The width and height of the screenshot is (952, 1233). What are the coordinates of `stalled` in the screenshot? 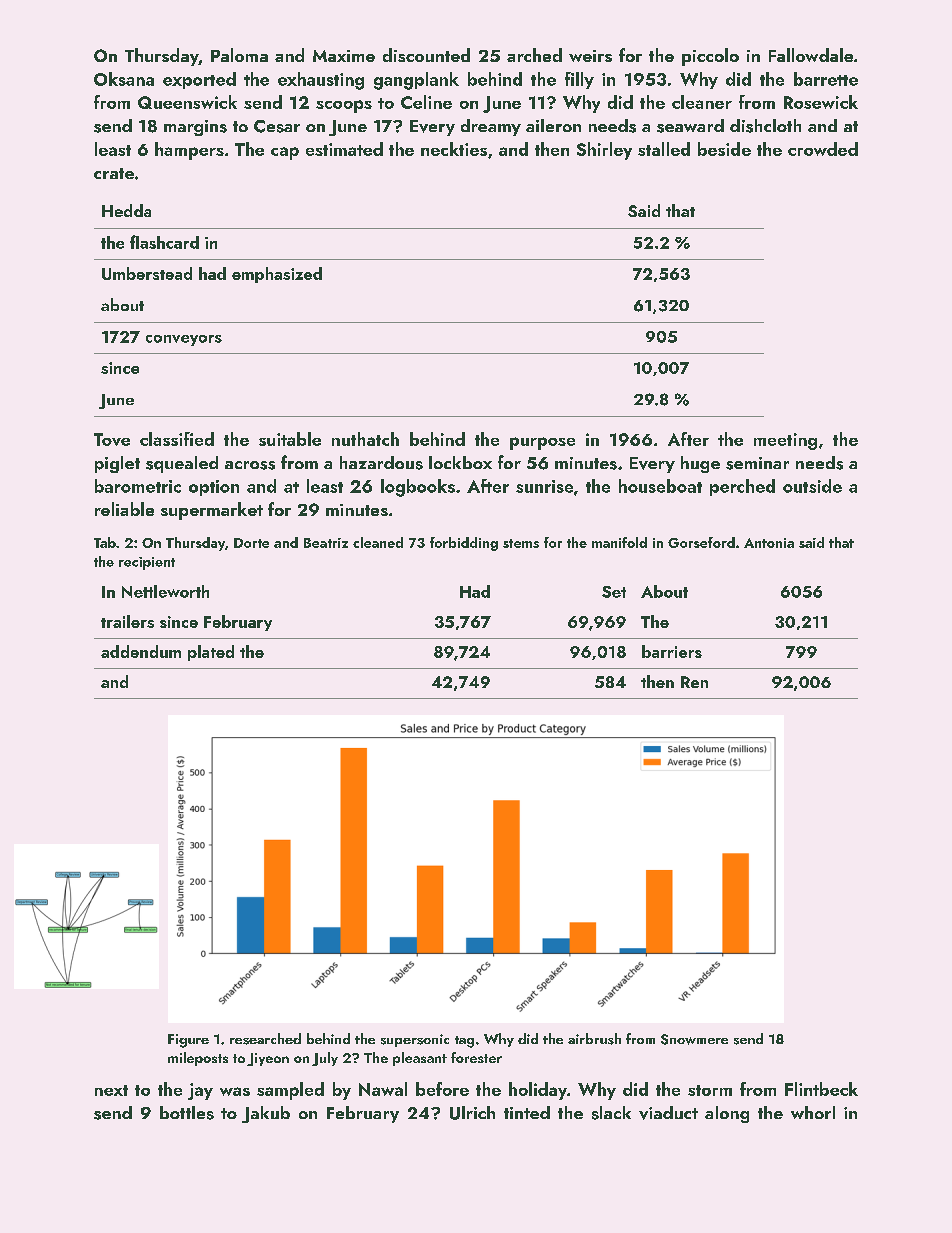 It's located at (664, 149).
